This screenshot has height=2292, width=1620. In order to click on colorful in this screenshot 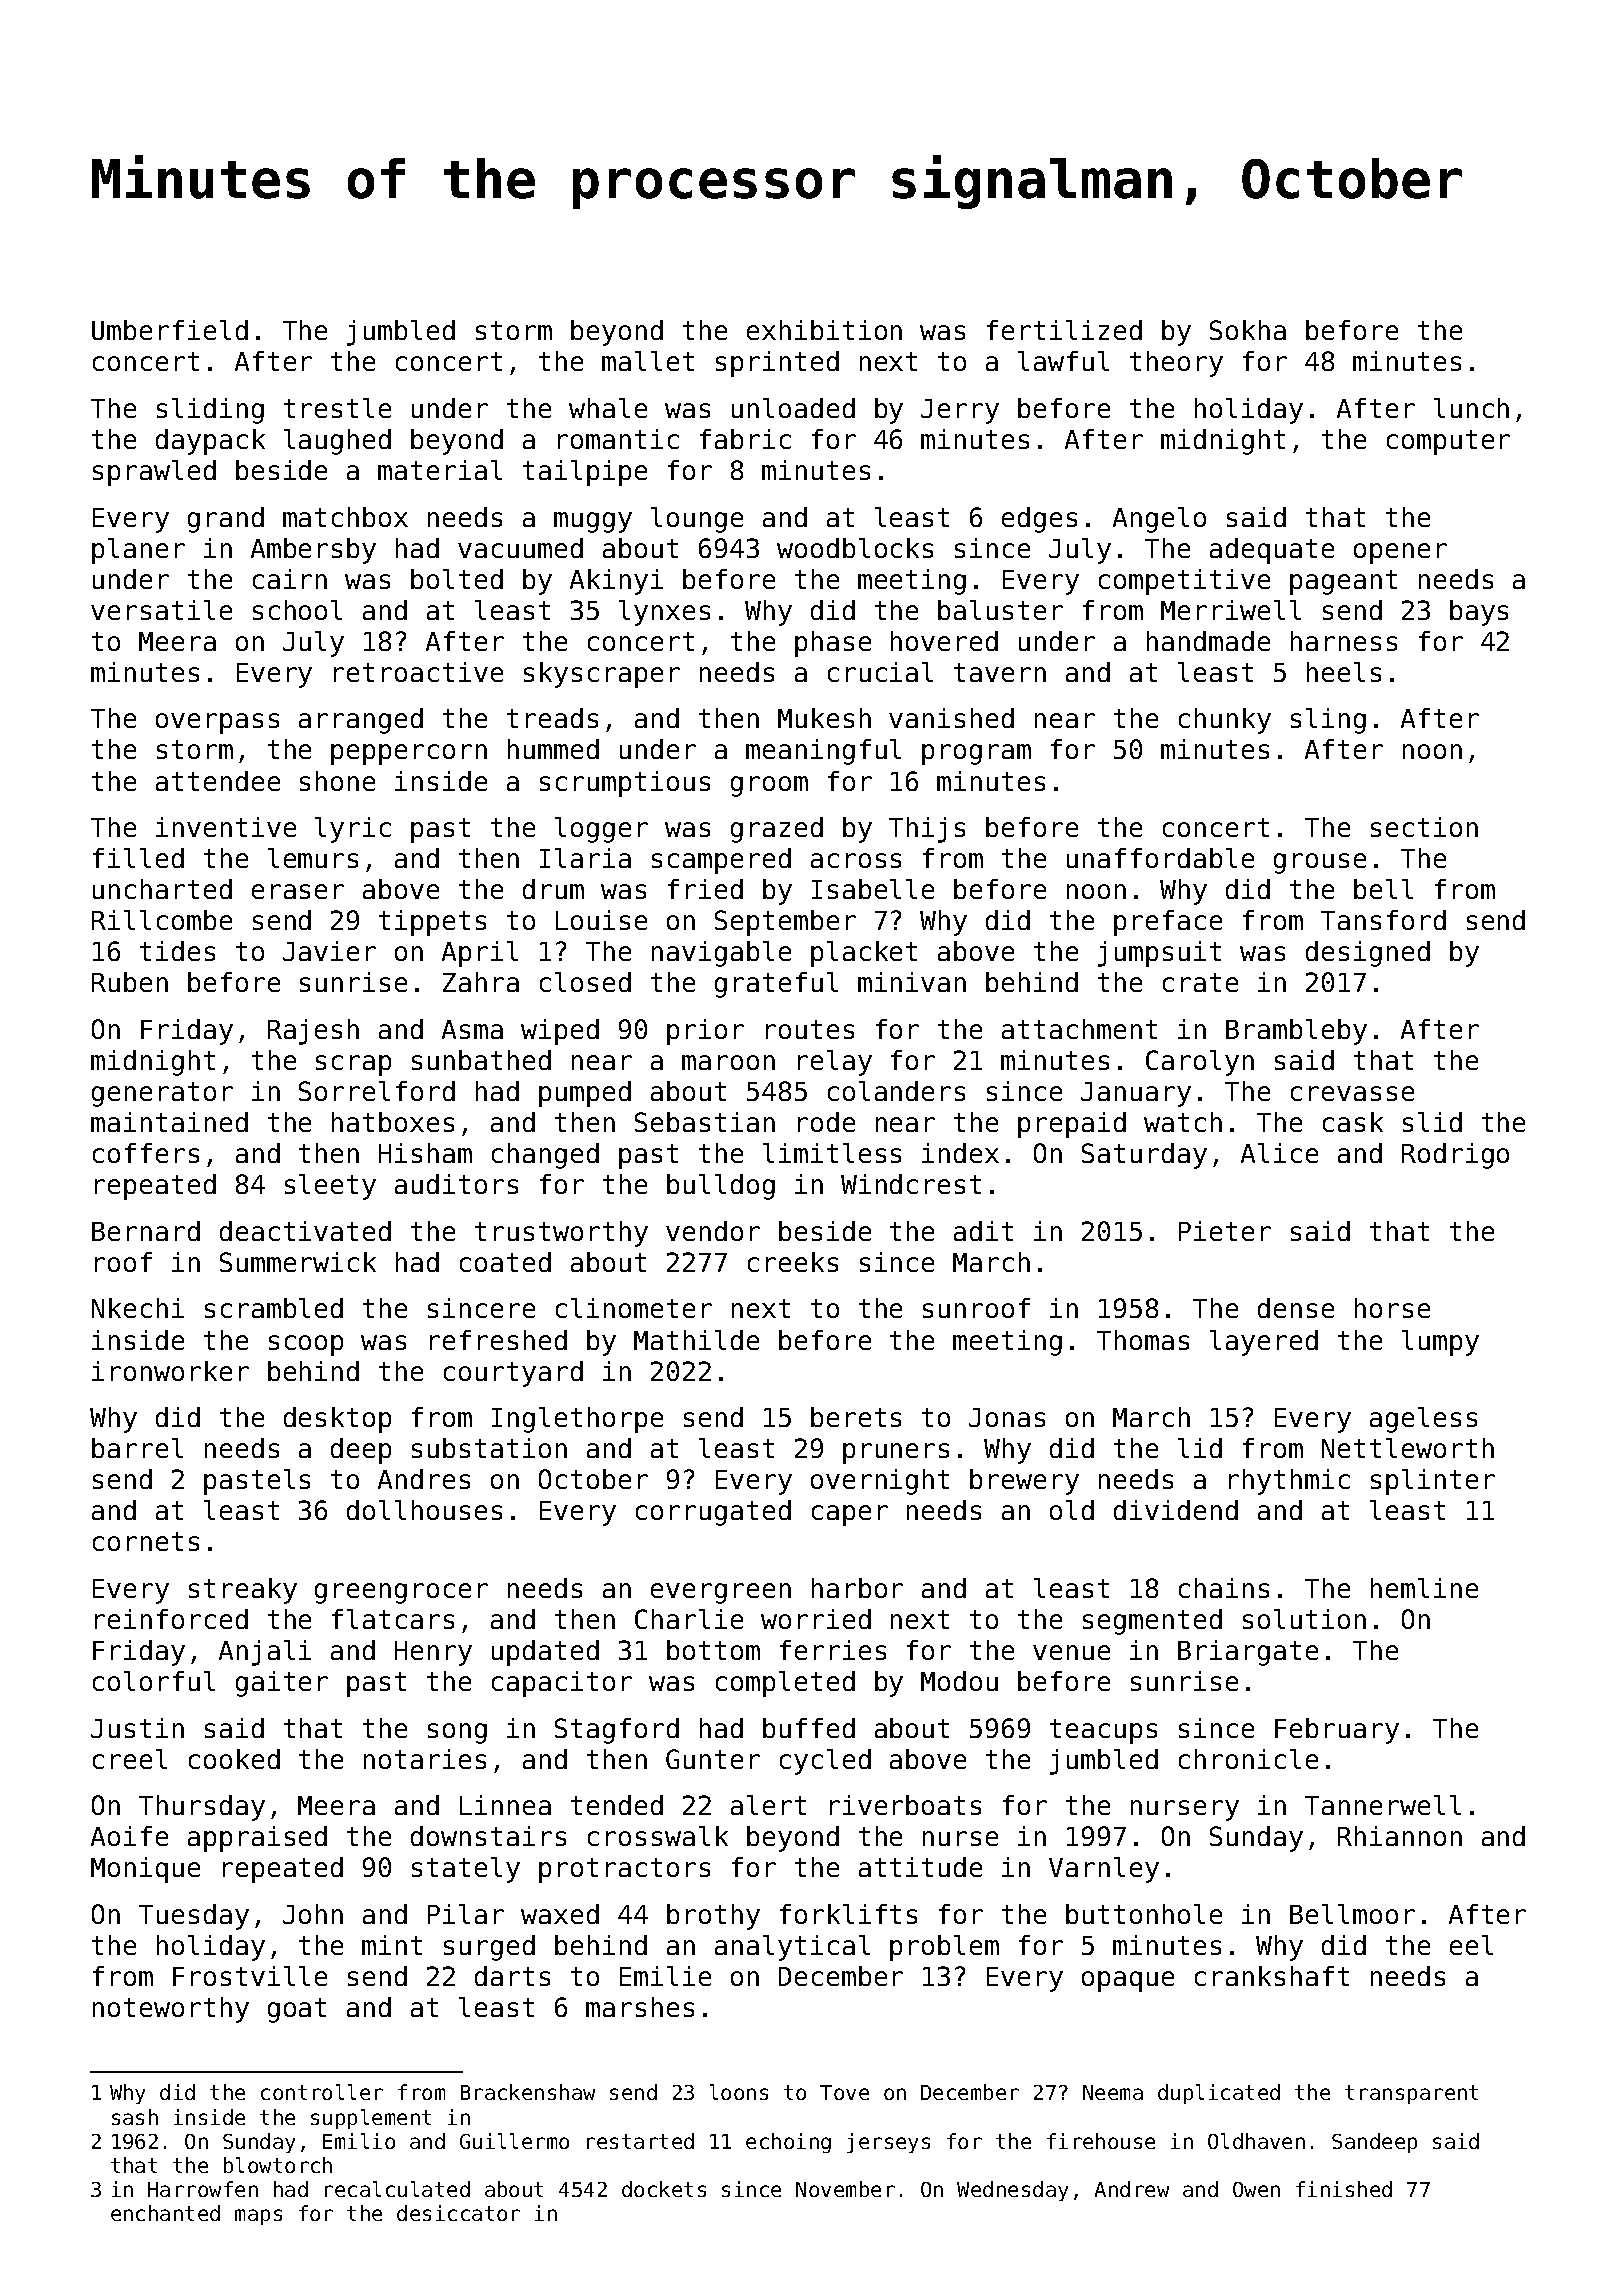, I will do `click(154, 1681)`.
